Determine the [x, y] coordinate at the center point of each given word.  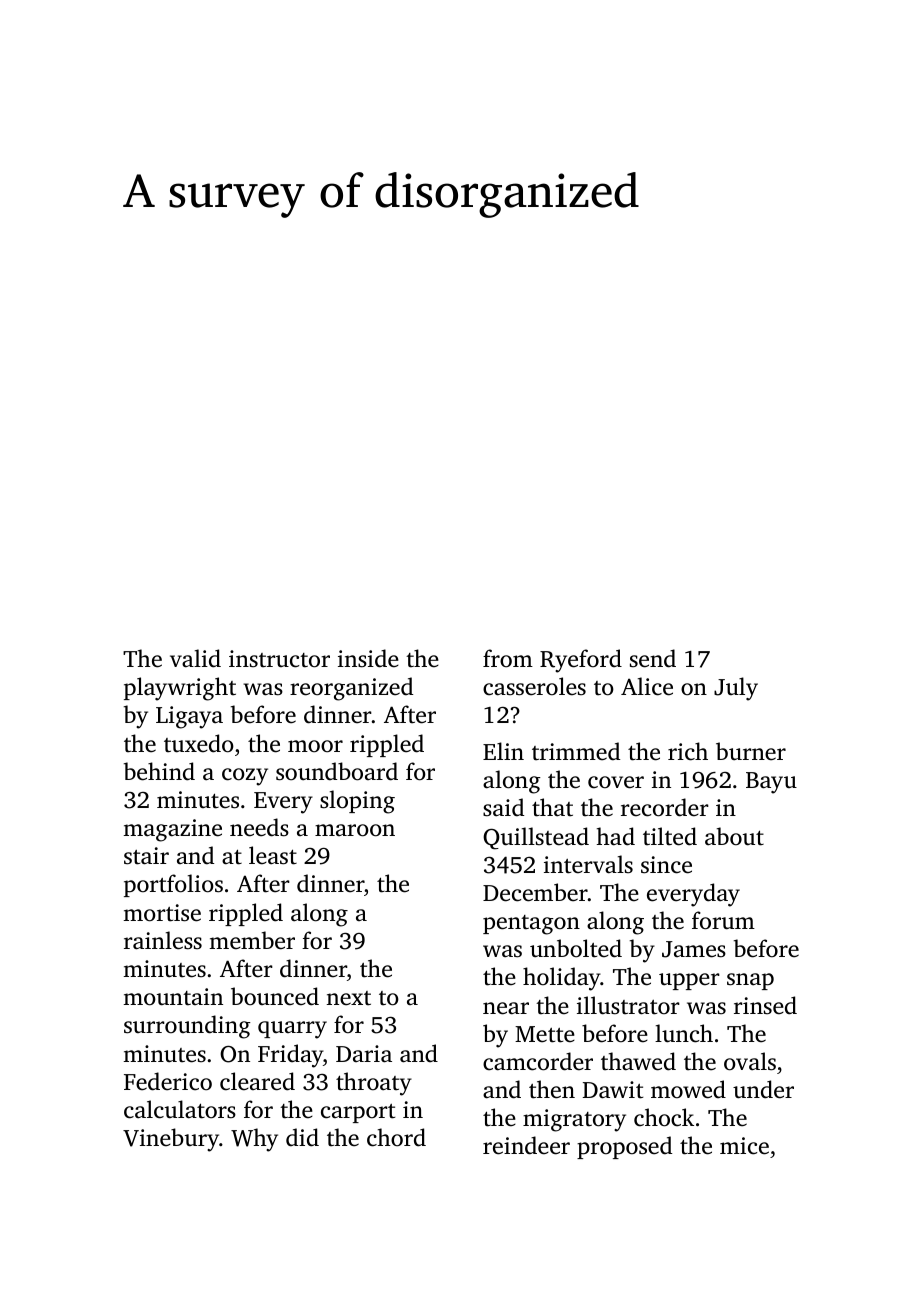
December [535, 892]
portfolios [173, 885]
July [736, 689]
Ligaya [189, 717]
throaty [374, 1084]
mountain [173, 997]
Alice [647, 686]
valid [195, 658]
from [508, 658]
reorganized [351, 689]
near [506, 1008]
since [666, 865]
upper [689, 981]
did [302, 1137]
